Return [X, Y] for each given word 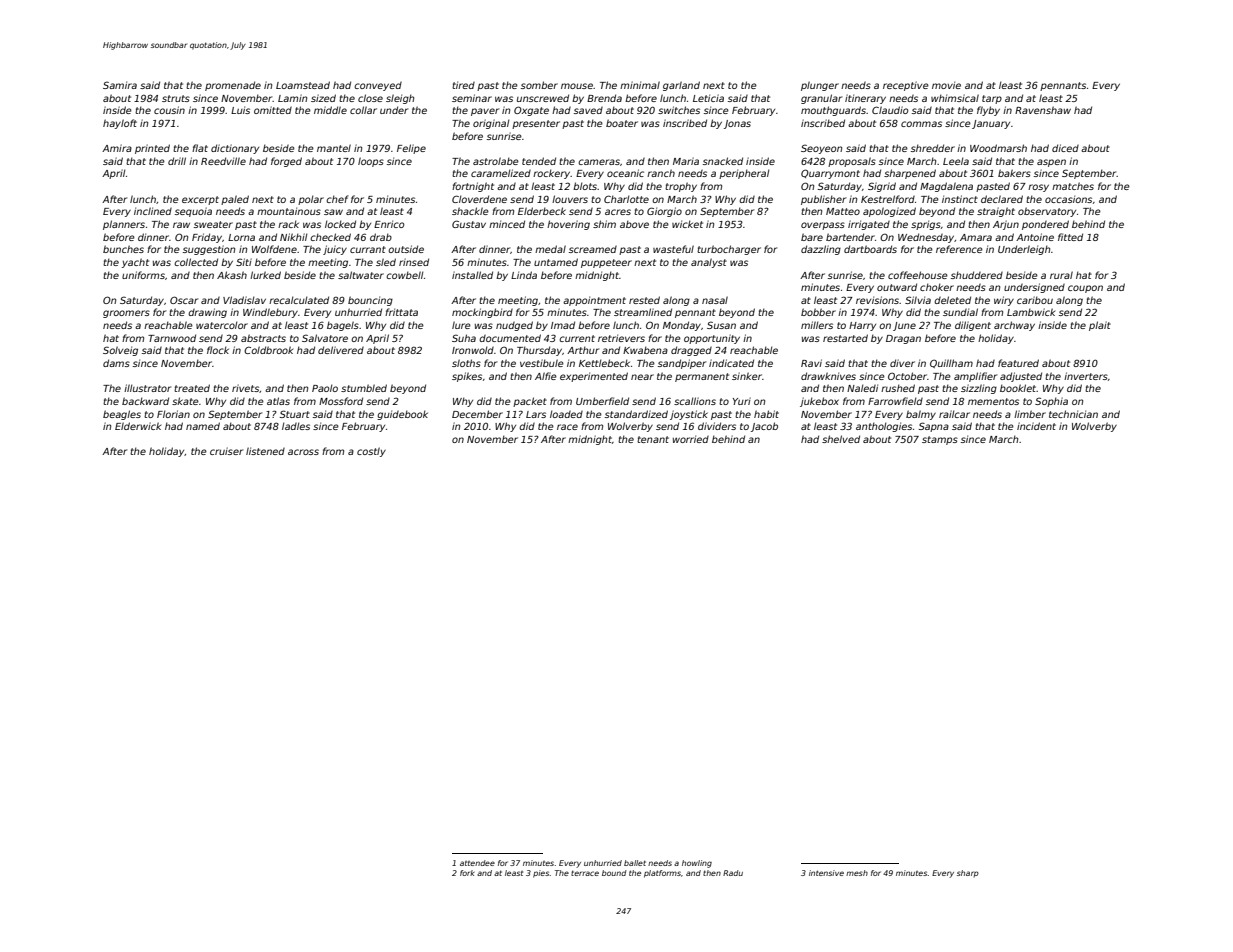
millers [817, 325]
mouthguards [833, 111]
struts [176, 98]
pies [541, 874]
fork [467, 873]
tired [463, 85]
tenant [653, 439]
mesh [857, 873]
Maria [686, 161]
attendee [477, 863]
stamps [940, 440]
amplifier [975, 377]
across [303, 452]
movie [946, 85]
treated [192, 388]
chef [337, 199]
